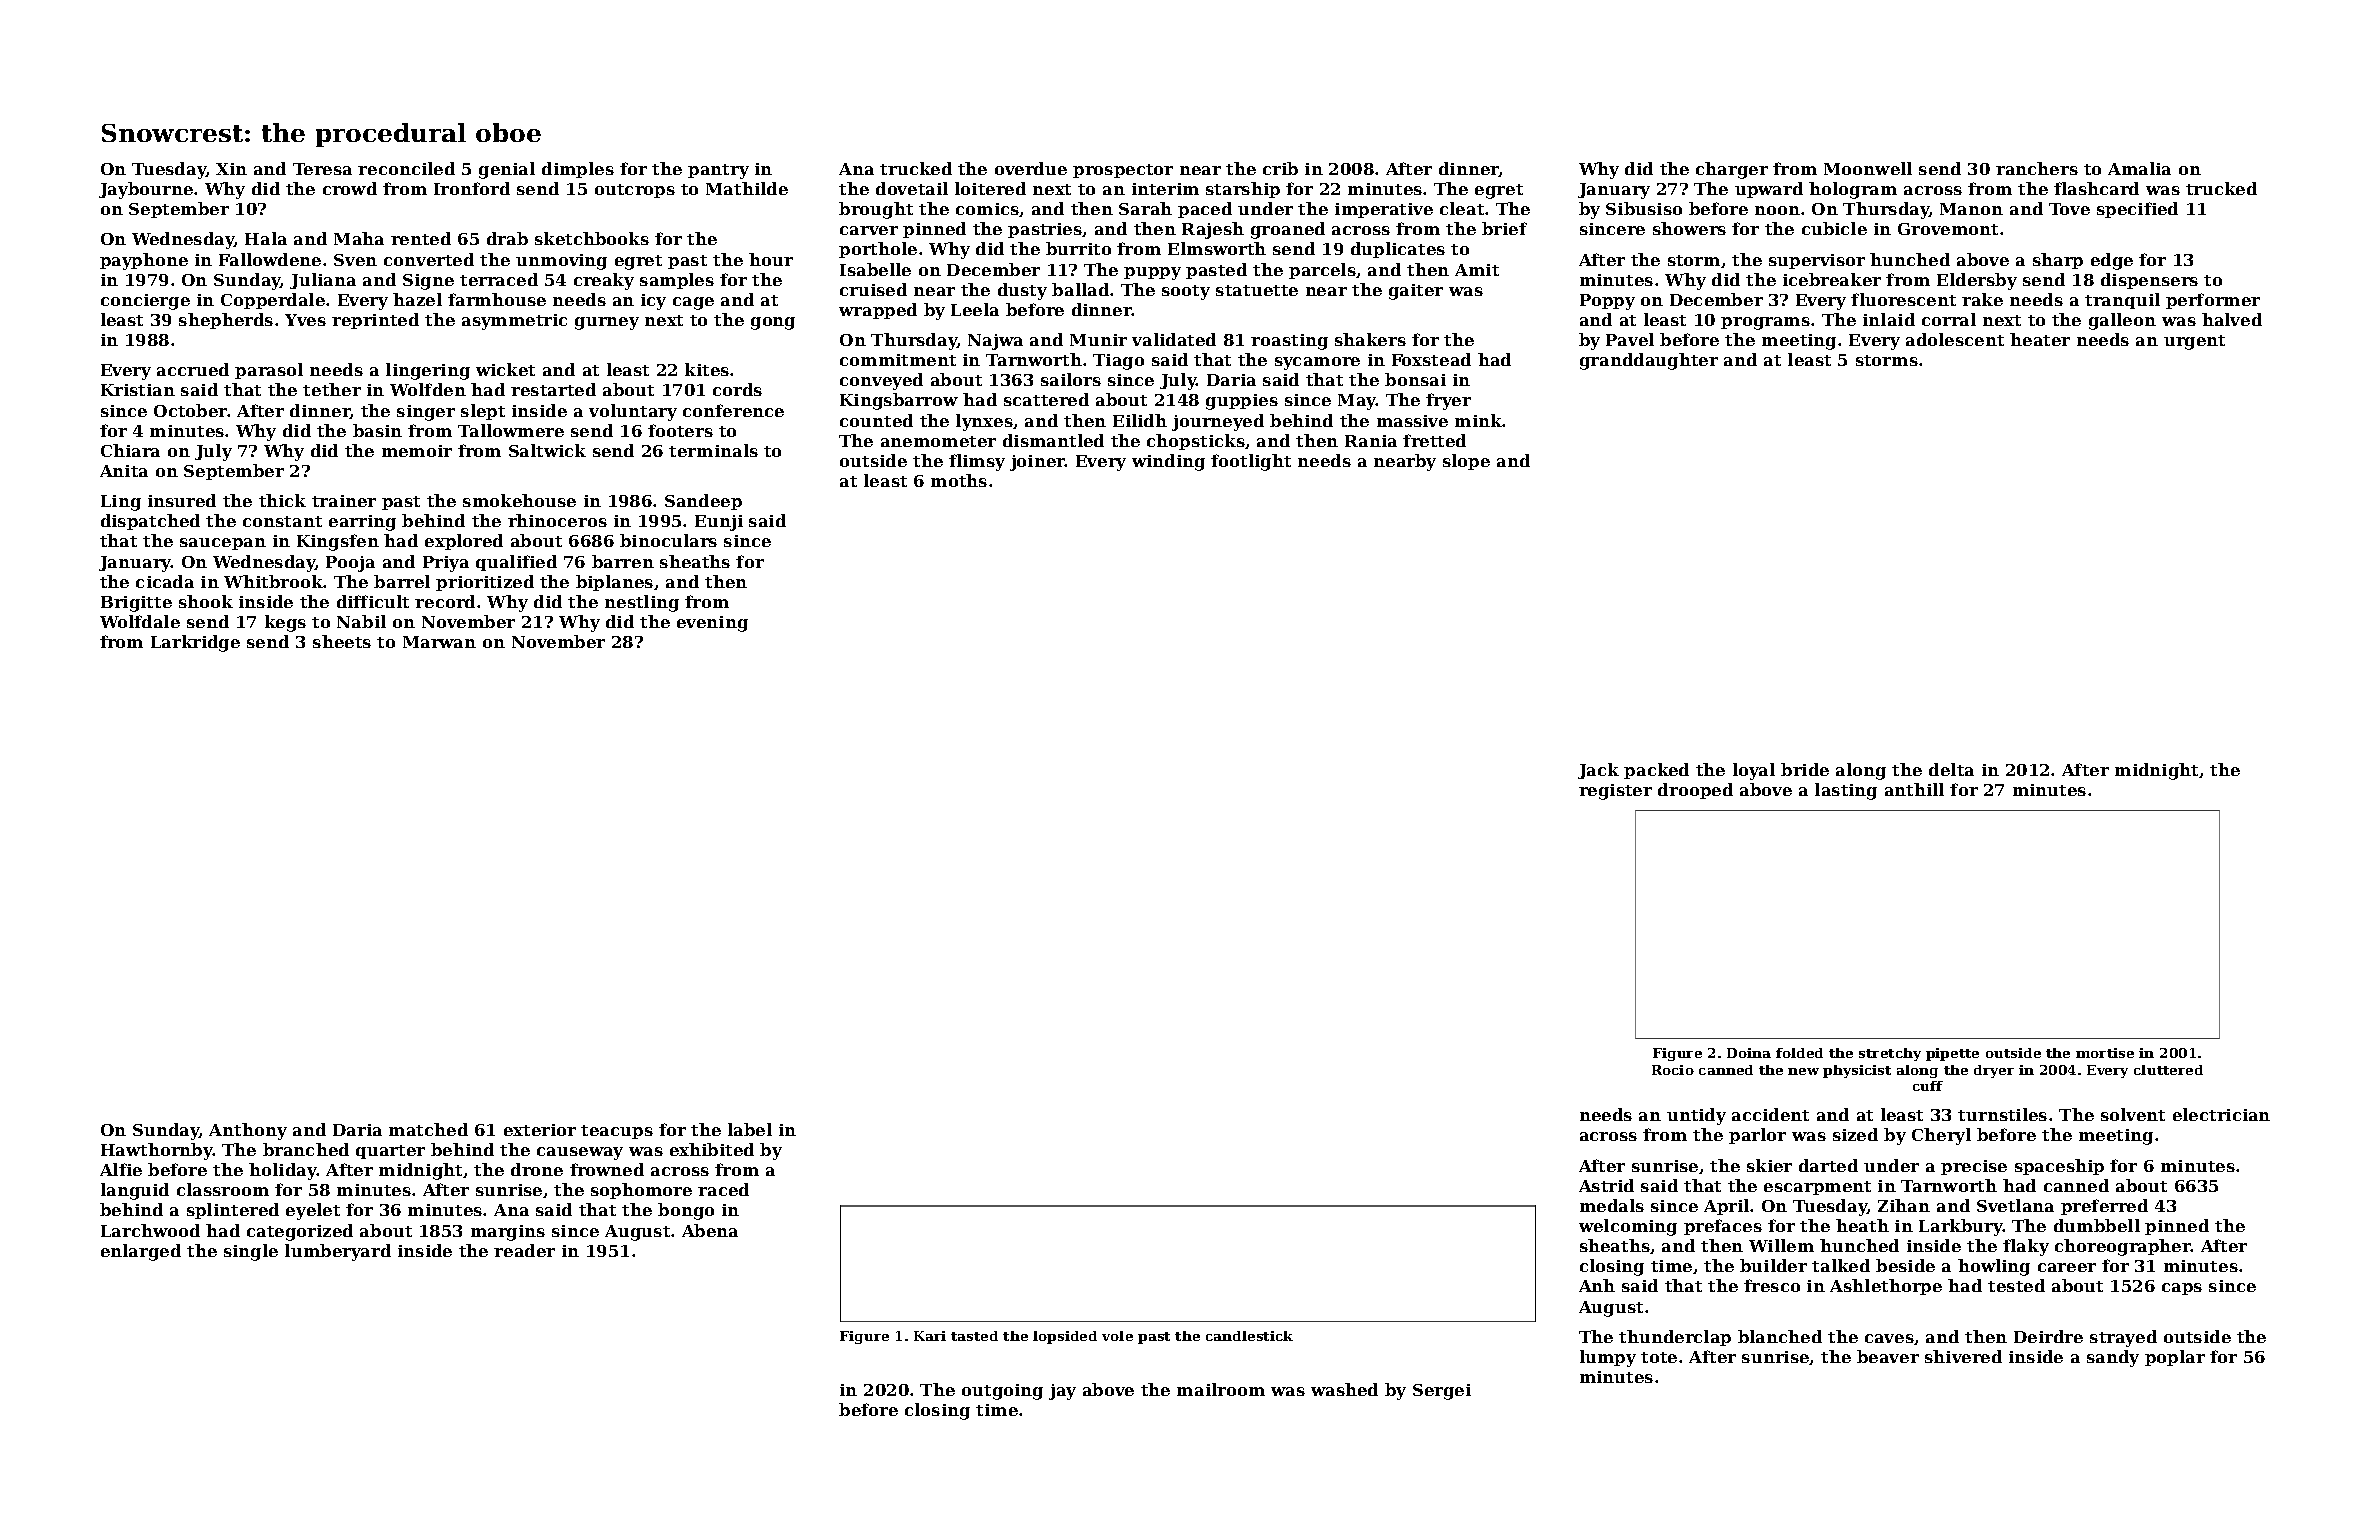 This document has height=1538, width=2376. I want to click on sheets, so click(342, 641).
